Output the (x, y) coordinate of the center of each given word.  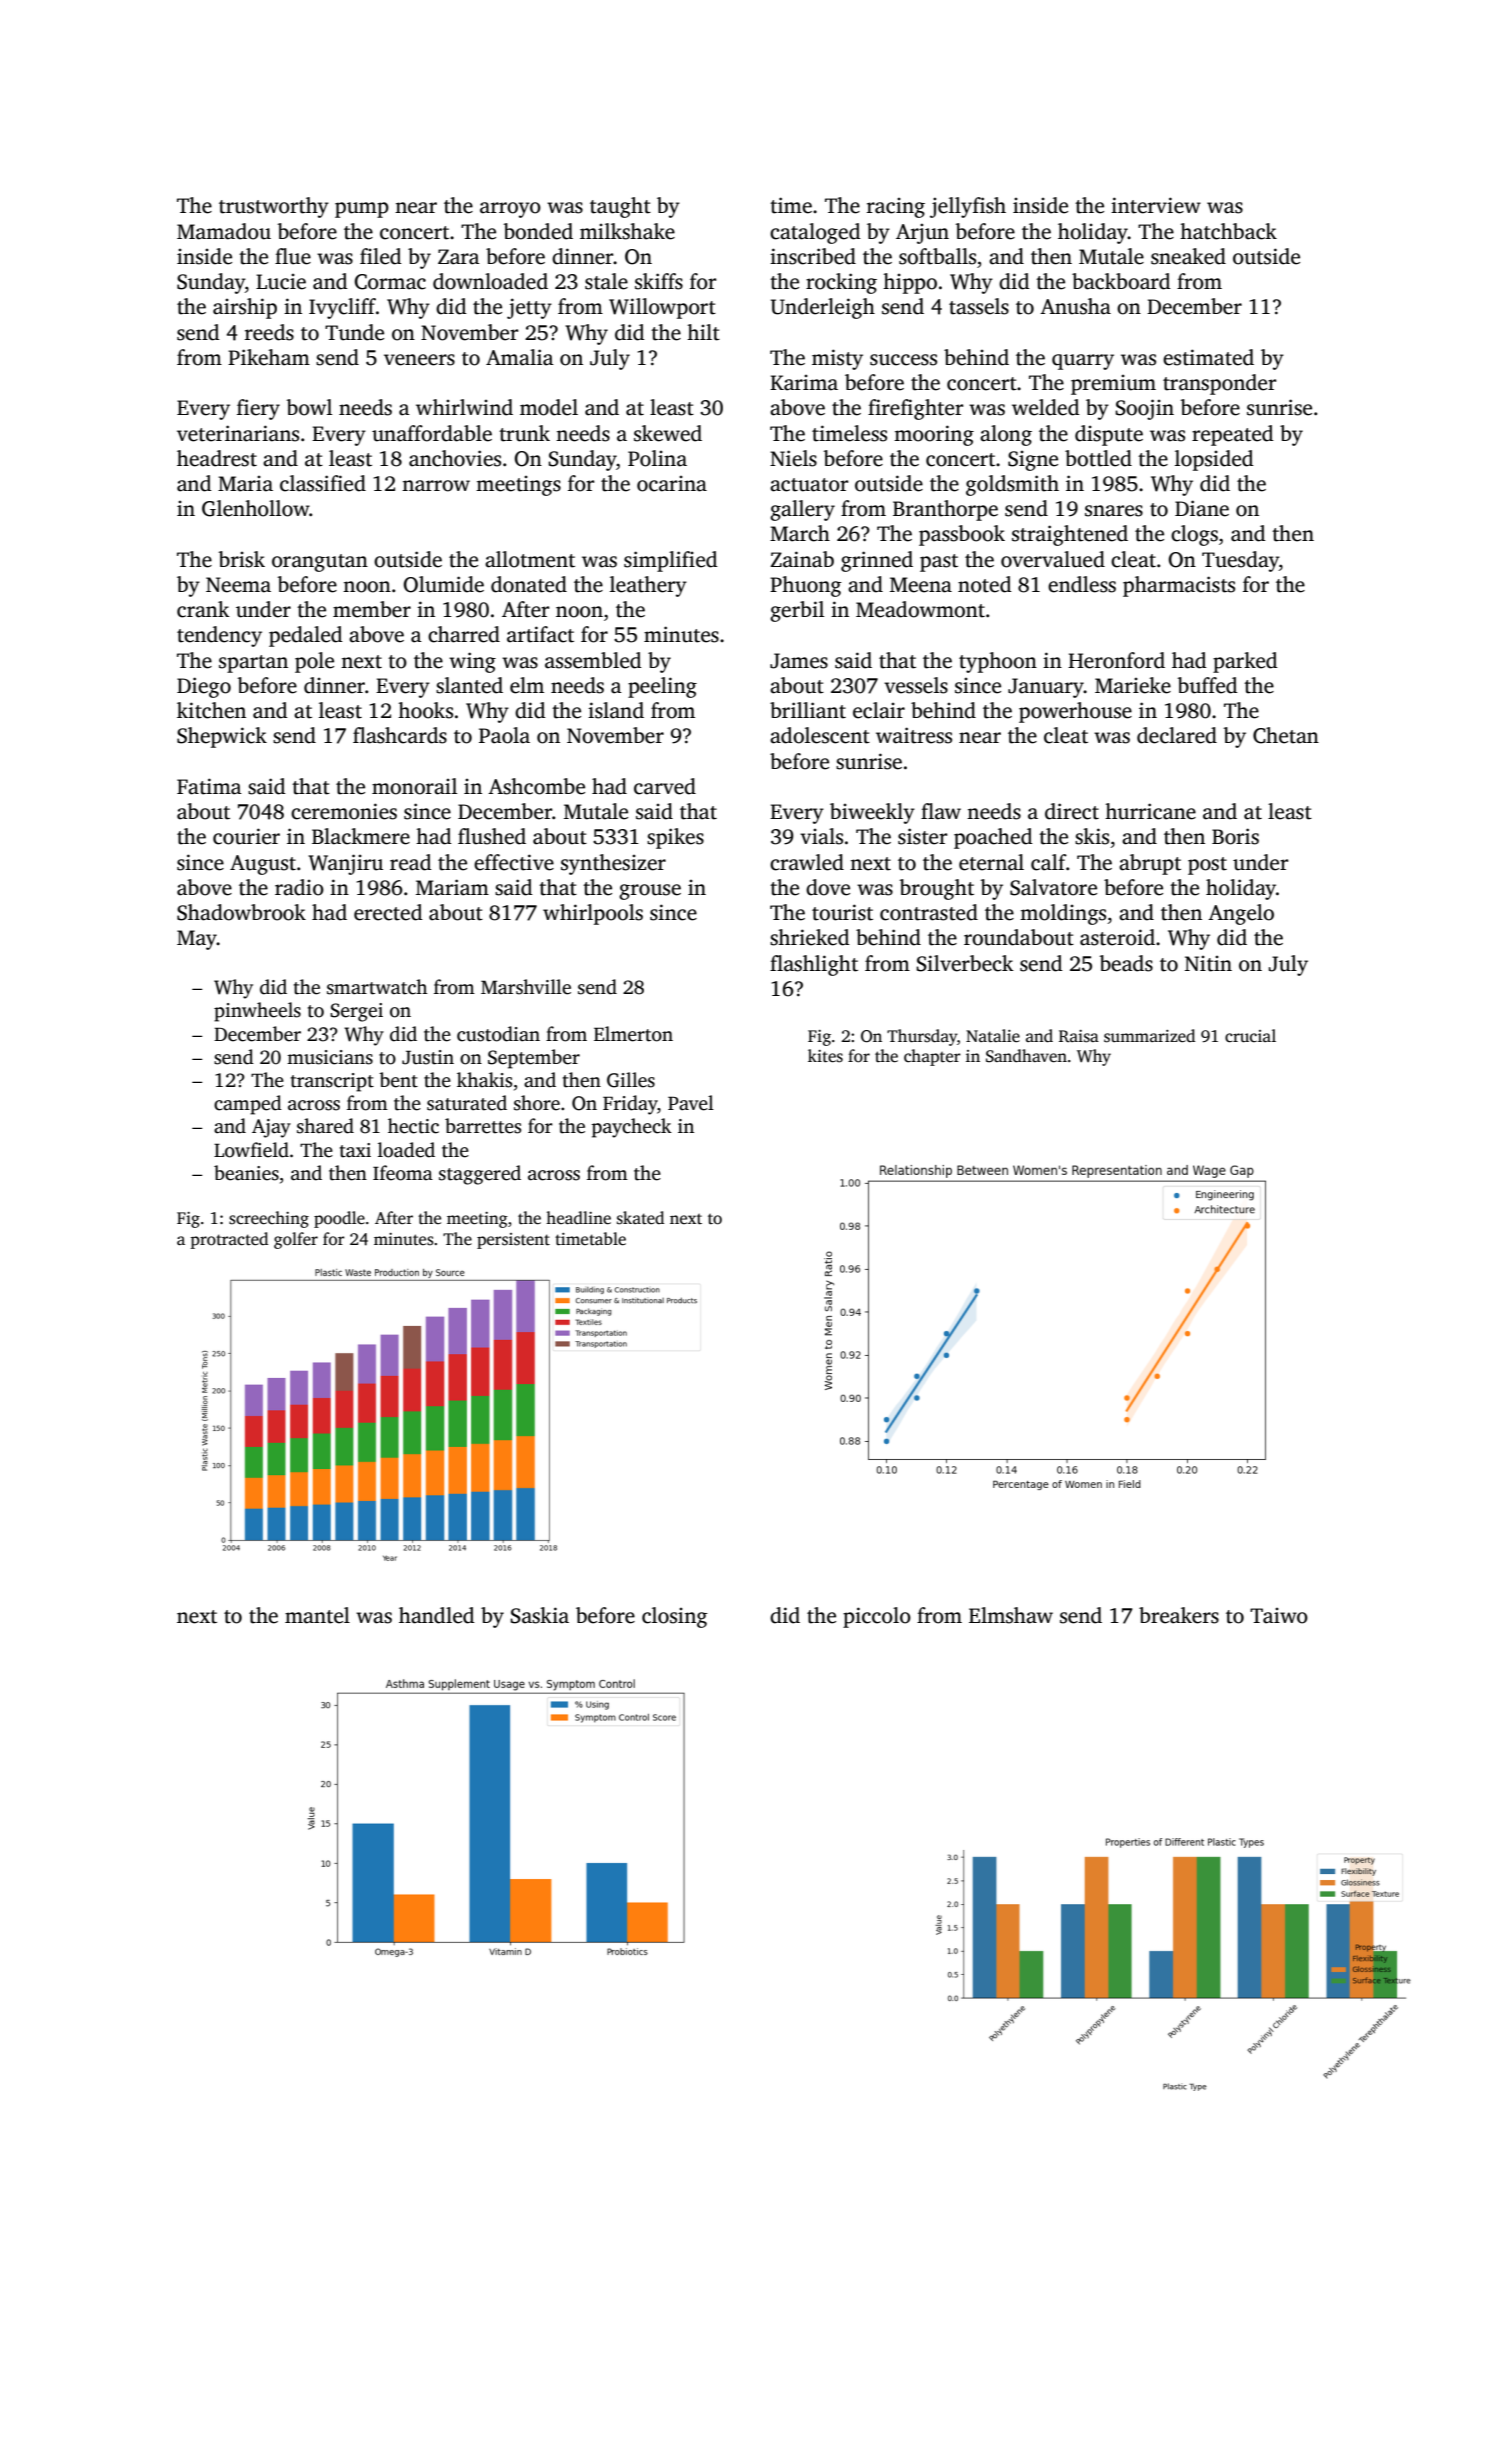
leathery (648, 586)
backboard (1121, 281)
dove (828, 887)
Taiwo (1279, 1616)
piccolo (877, 1617)
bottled (1098, 458)
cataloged (815, 233)
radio (299, 887)
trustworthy (274, 207)
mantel (317, 1615)
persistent (513, 1241)
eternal (991, 862)
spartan (253, 664)
